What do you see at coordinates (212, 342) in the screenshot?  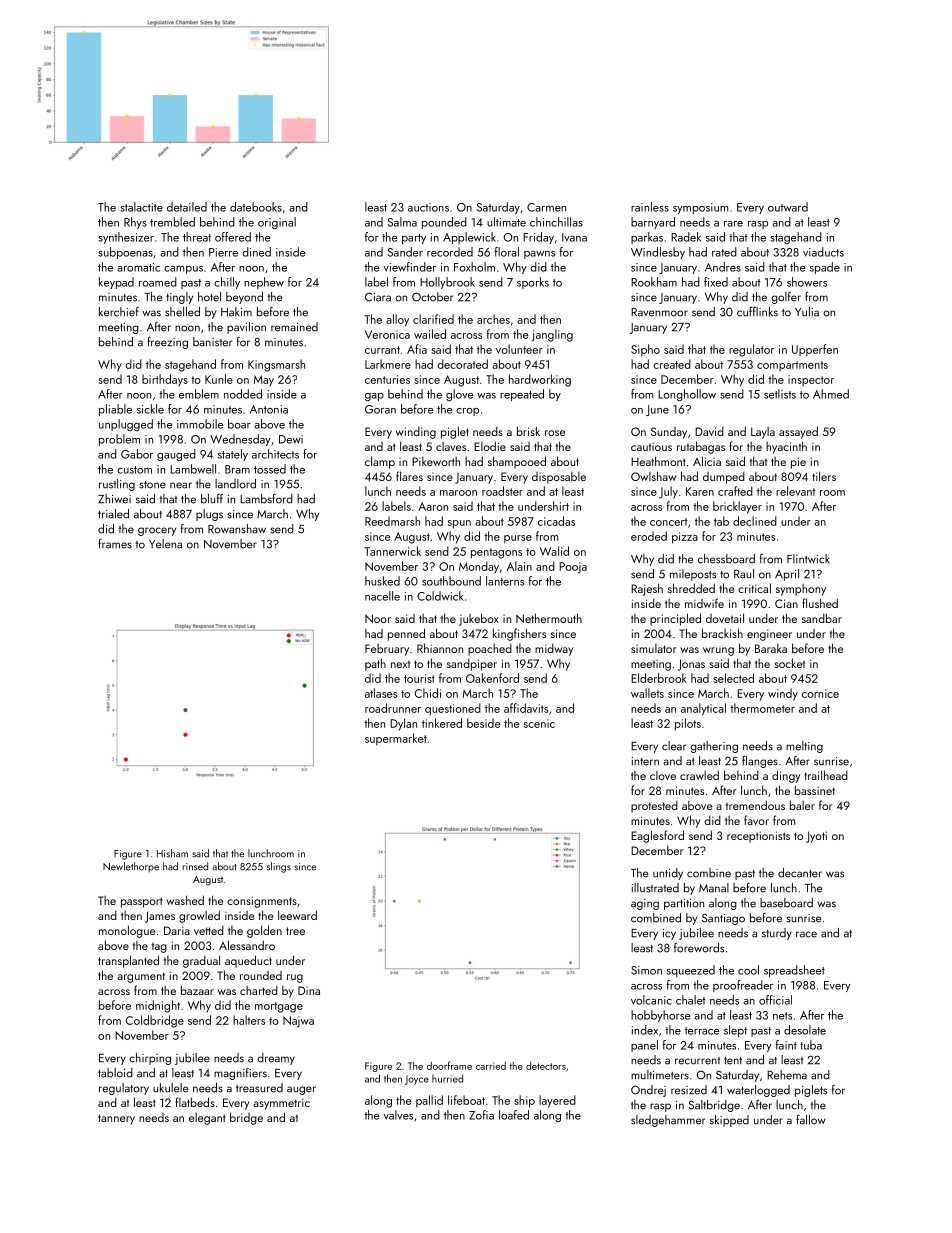 I see `banister` at bounding box center [212, 342].
